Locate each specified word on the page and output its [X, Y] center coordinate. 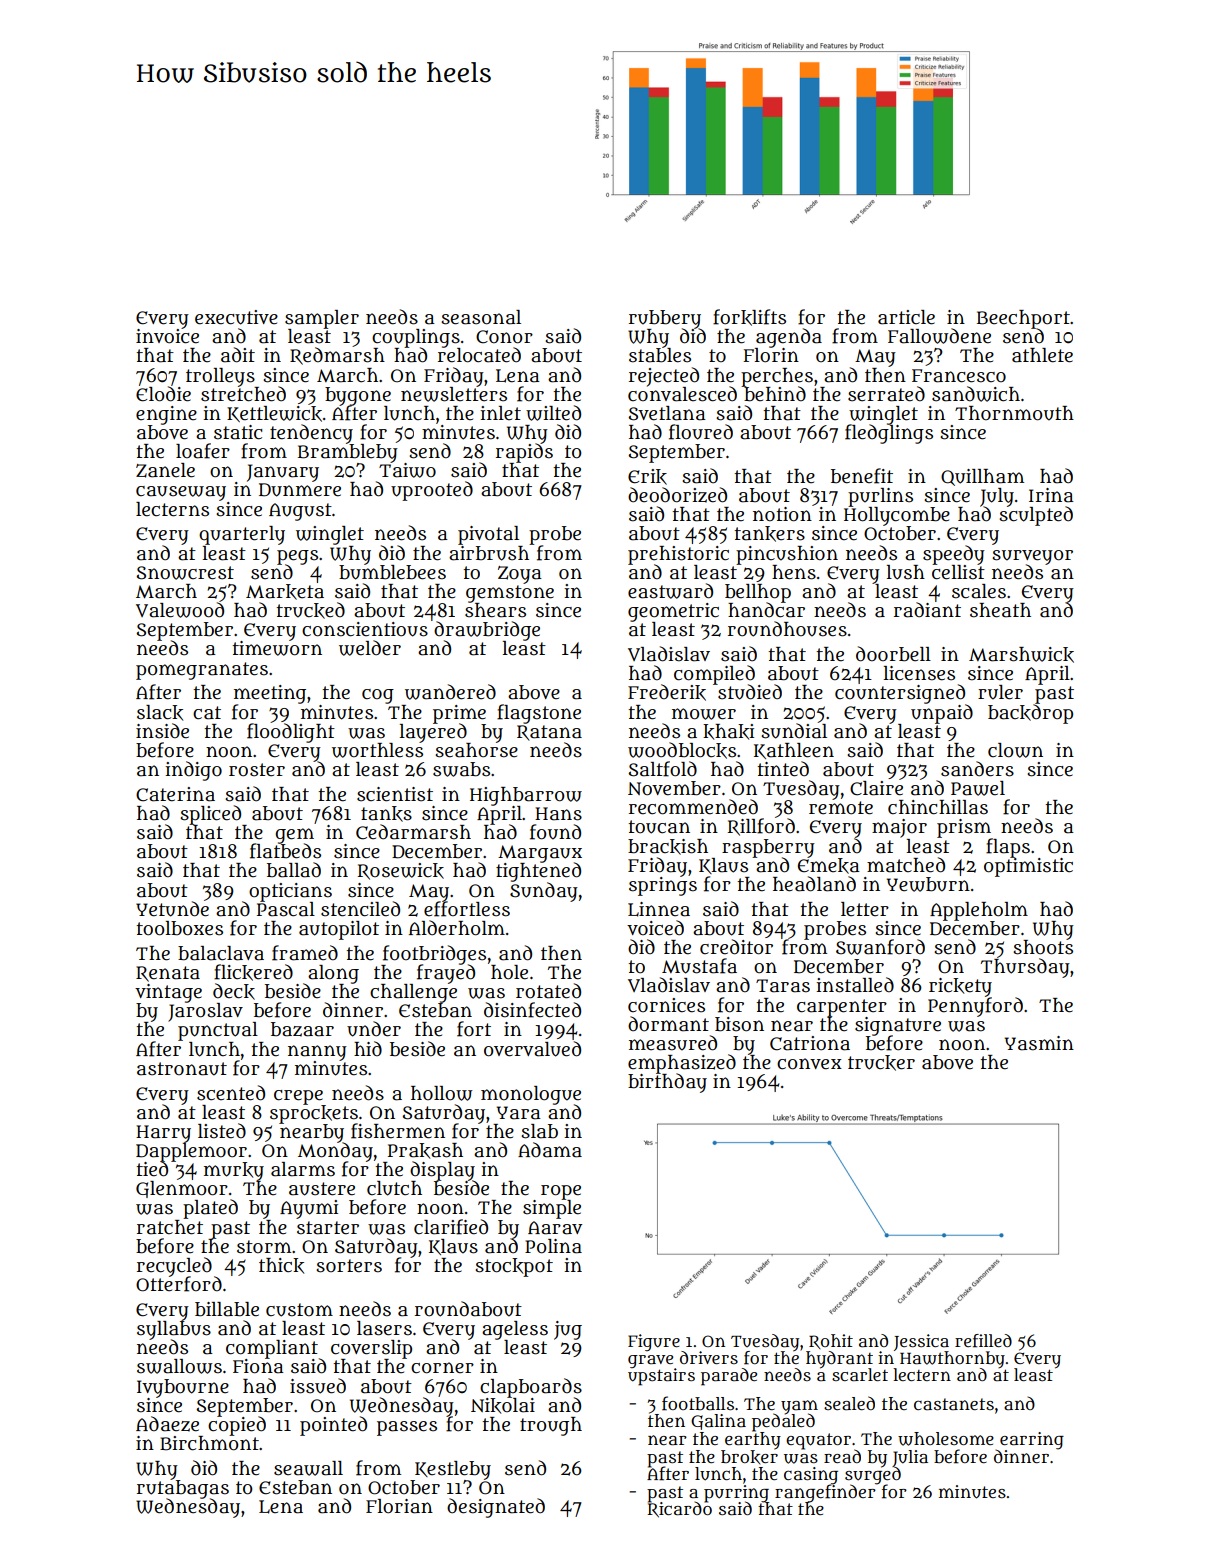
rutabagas [183, 1489]
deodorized [677, 495]
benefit [862, 476]
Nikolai [503, 1405]
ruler [1000, 692]
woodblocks [682, 750]
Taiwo [407, 470]
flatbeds [285, 851]
